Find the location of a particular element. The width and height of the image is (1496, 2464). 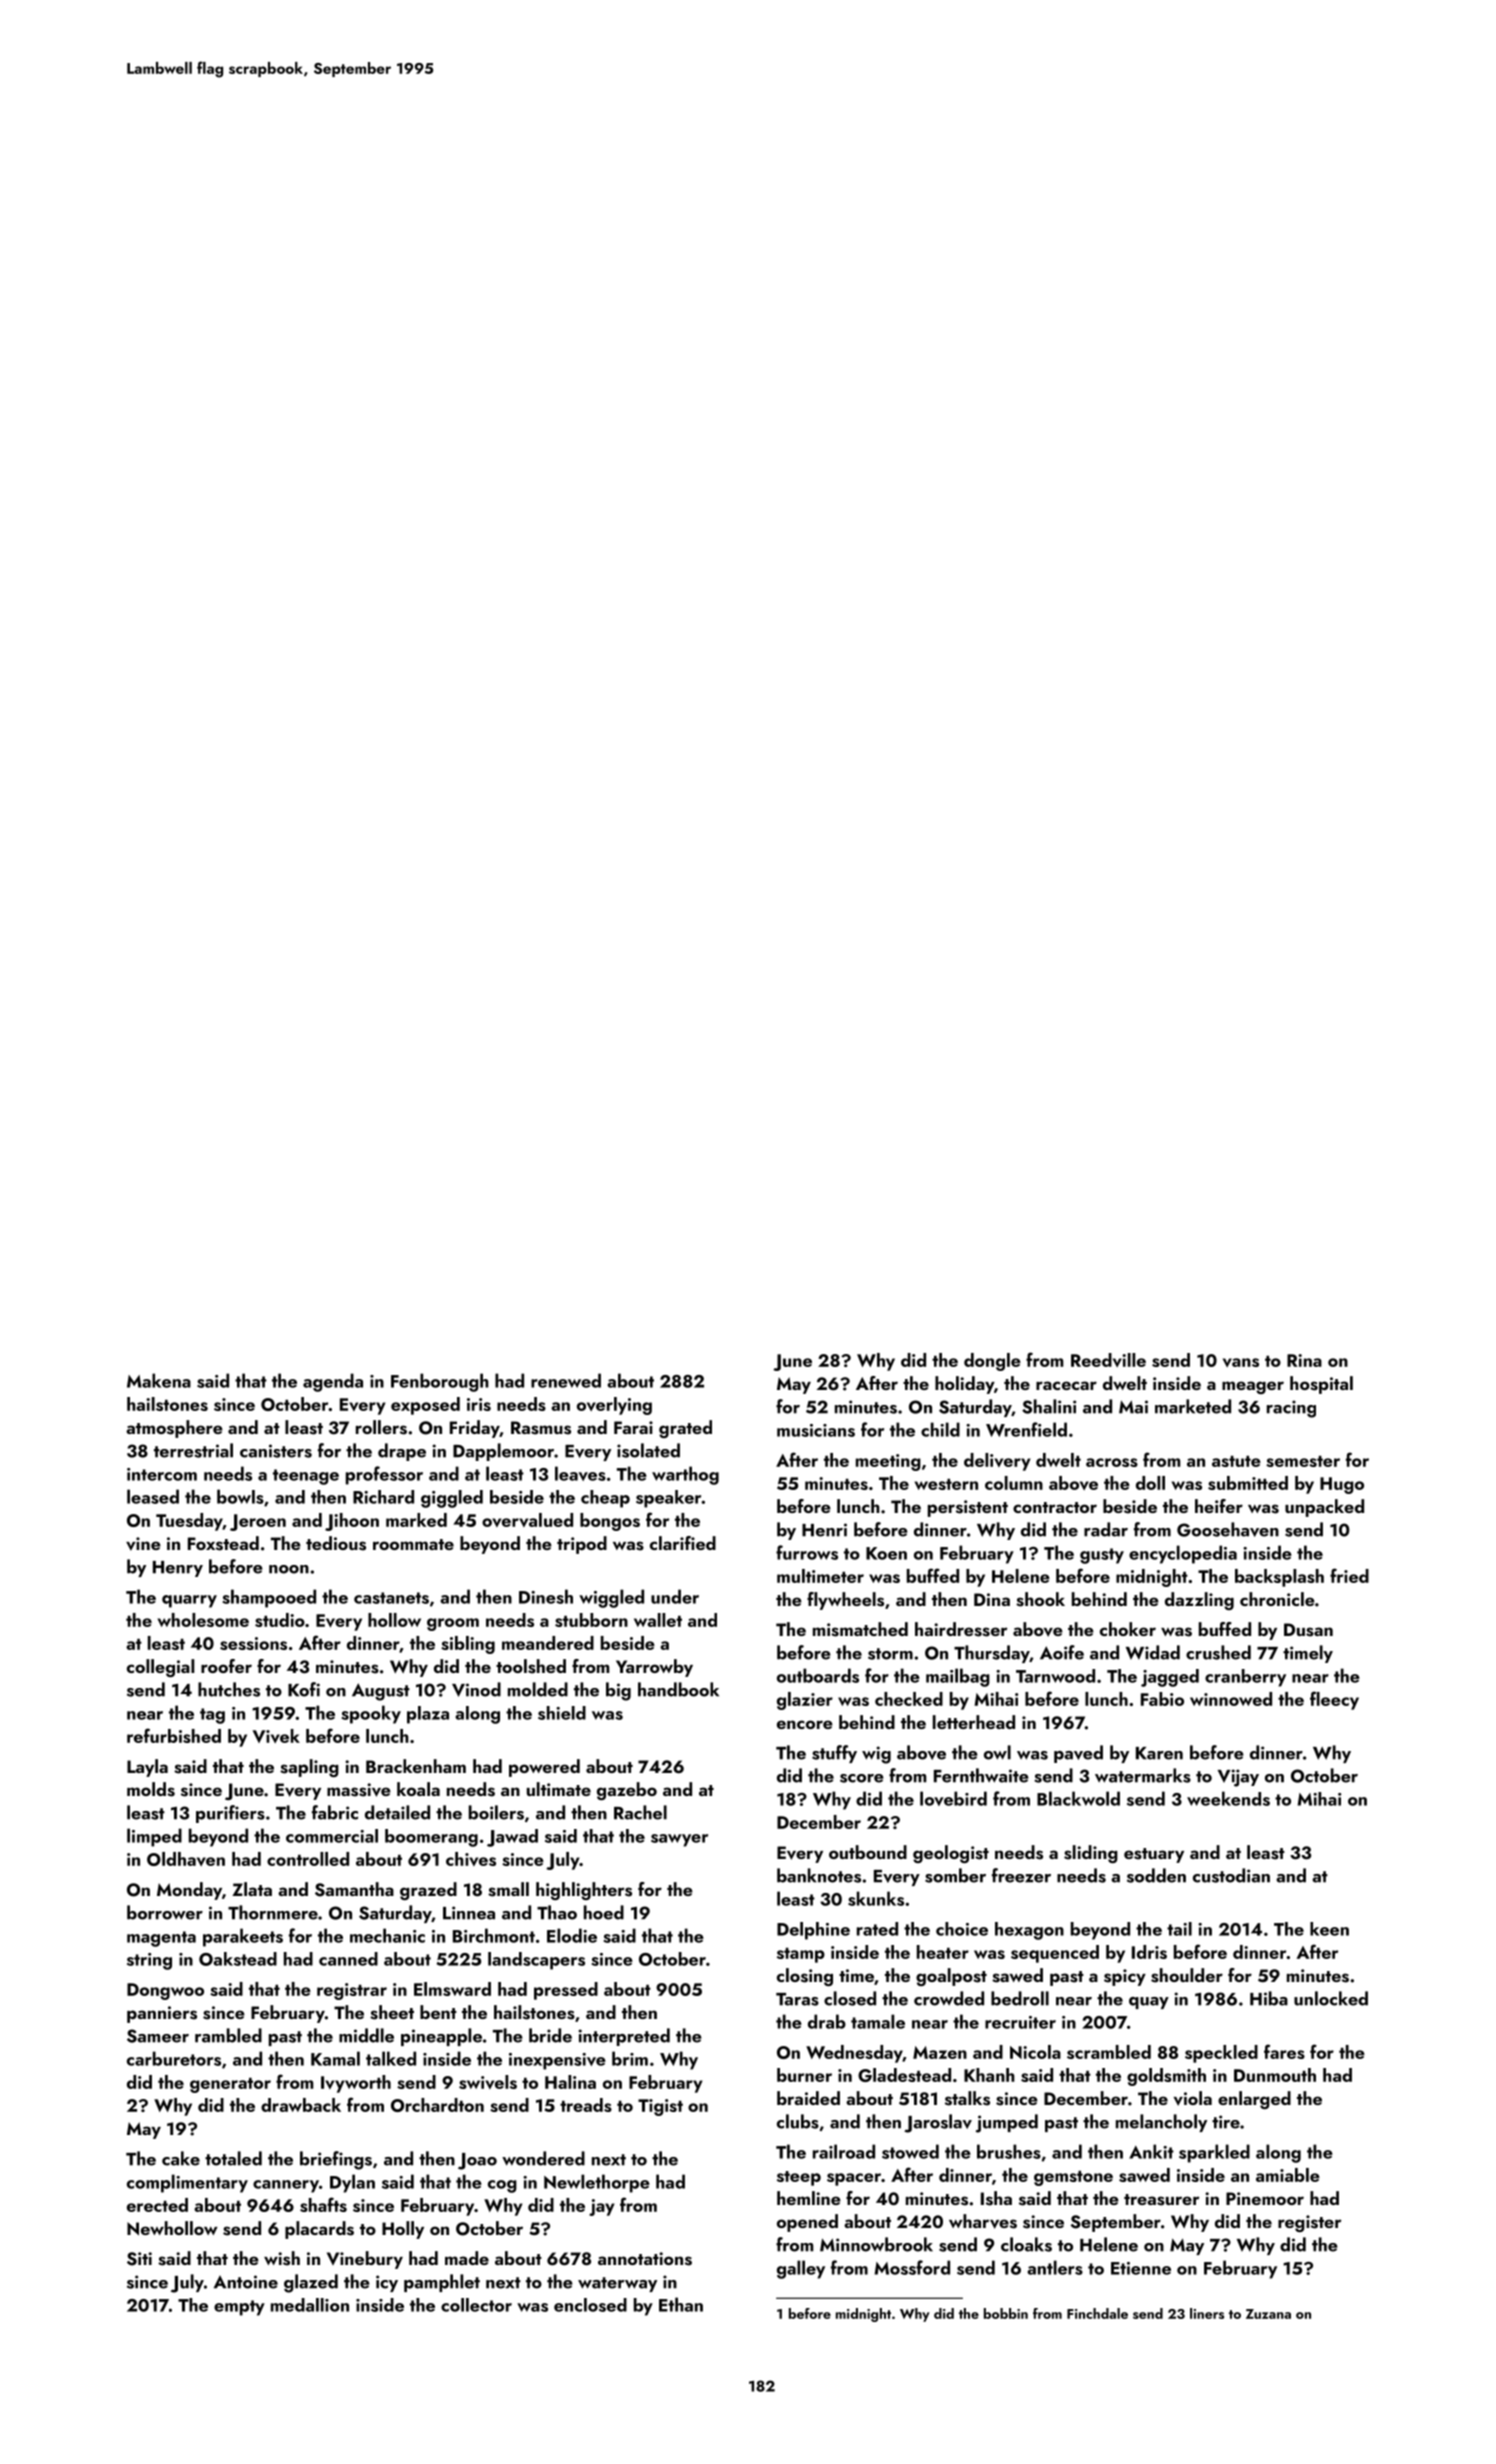

Brackenham is located at coordinates (416, 1766).
